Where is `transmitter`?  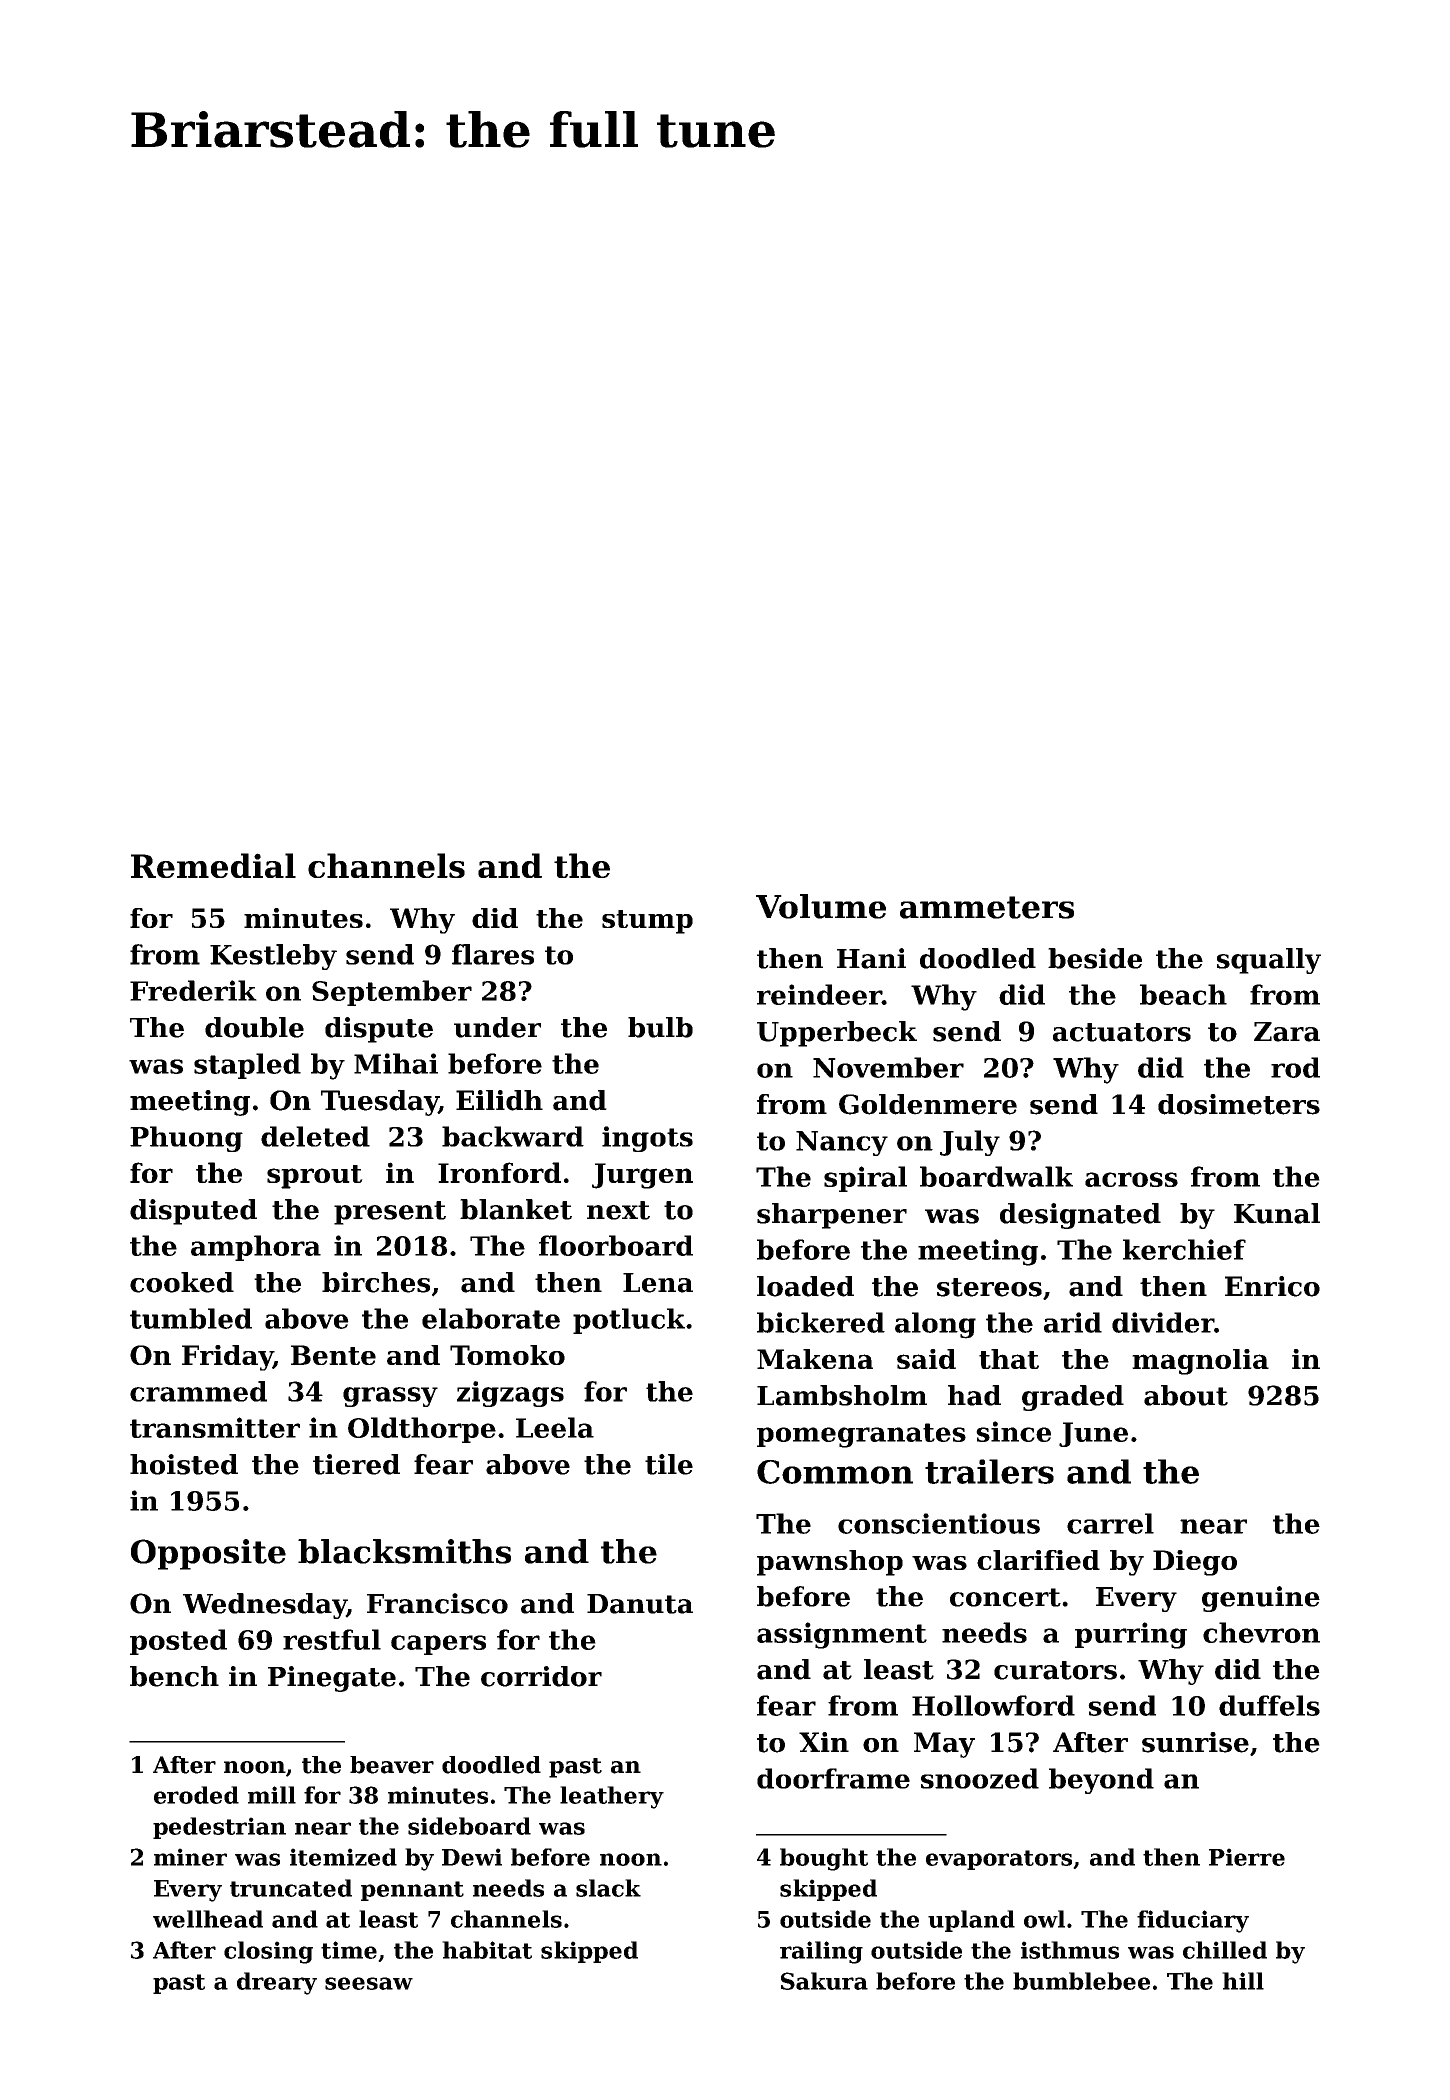
transmitter is located at coordinates (215, 1427).
